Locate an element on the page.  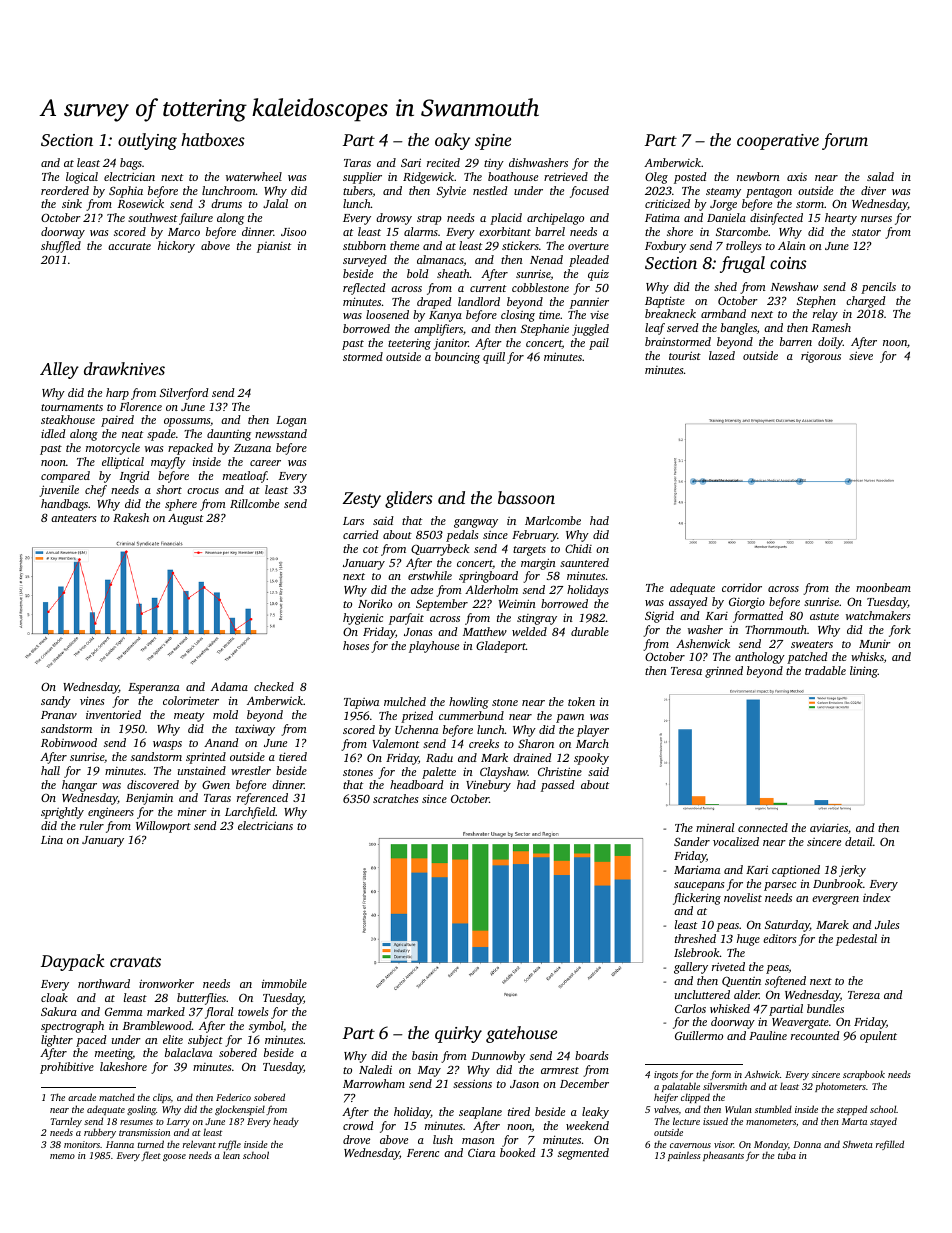
retrieved is located at coordinates (566, 176).
